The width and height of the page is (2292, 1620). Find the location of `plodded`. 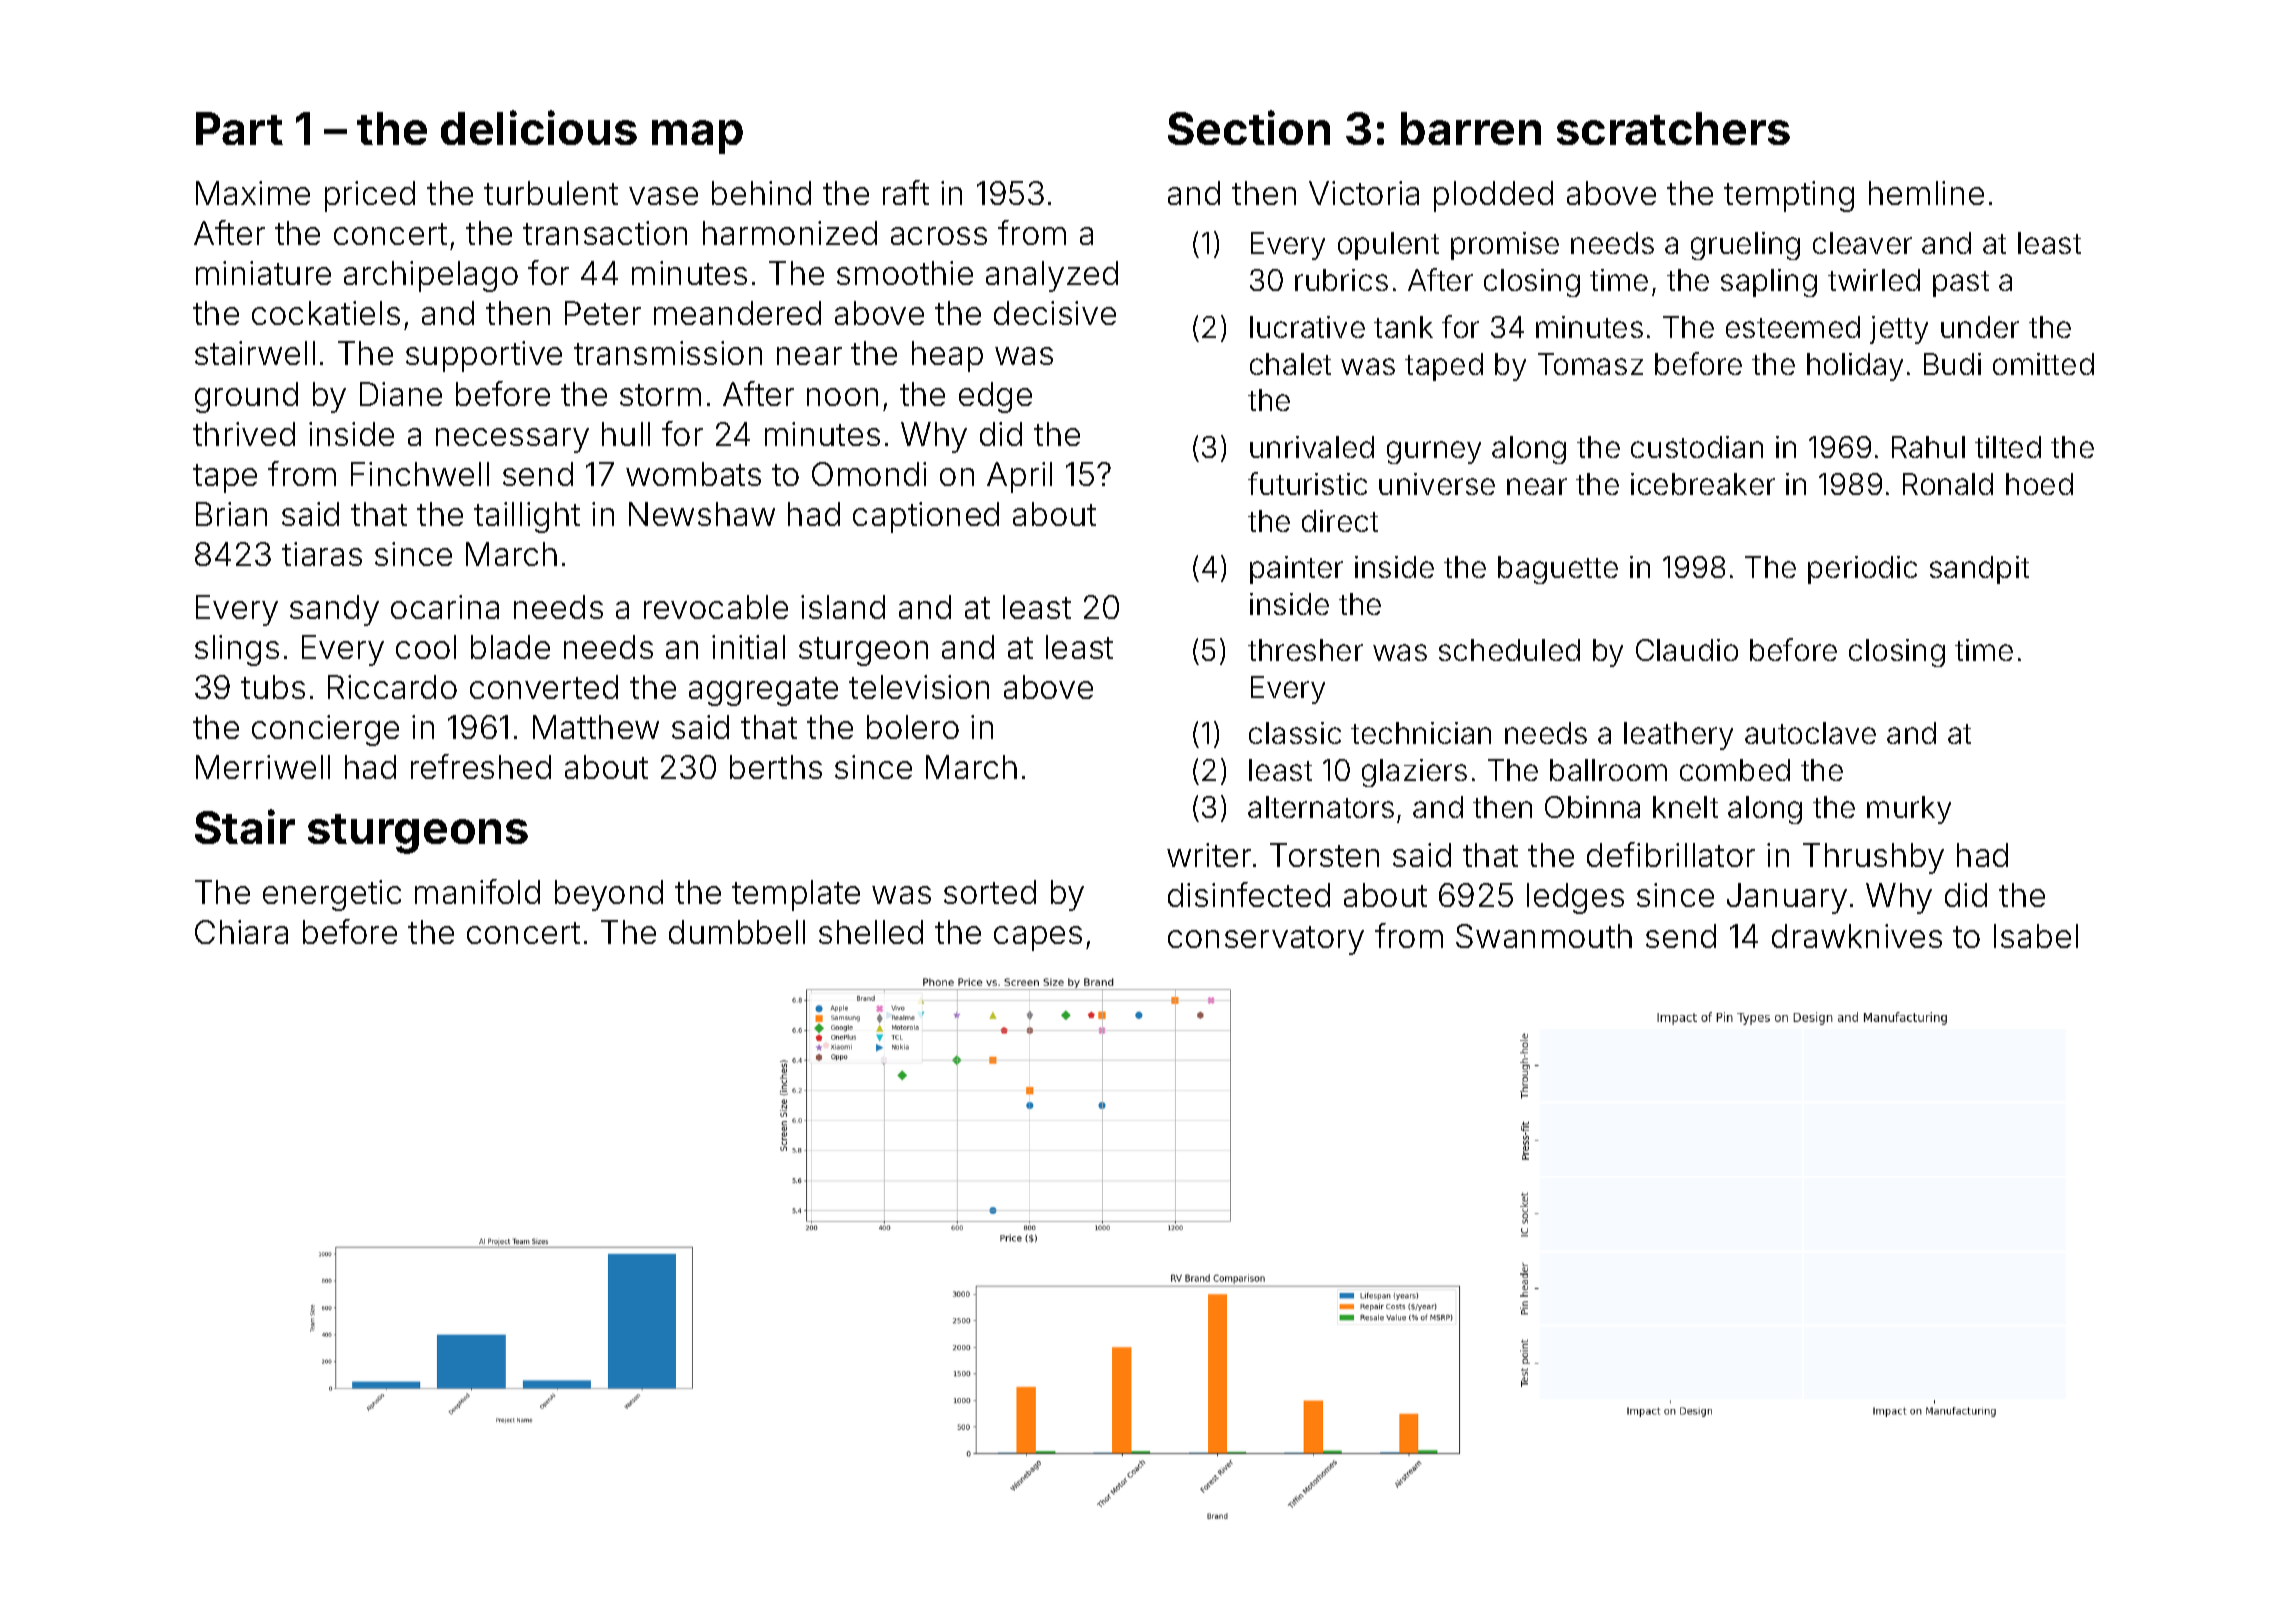

plodded is located at coordinates (1493, 196).
